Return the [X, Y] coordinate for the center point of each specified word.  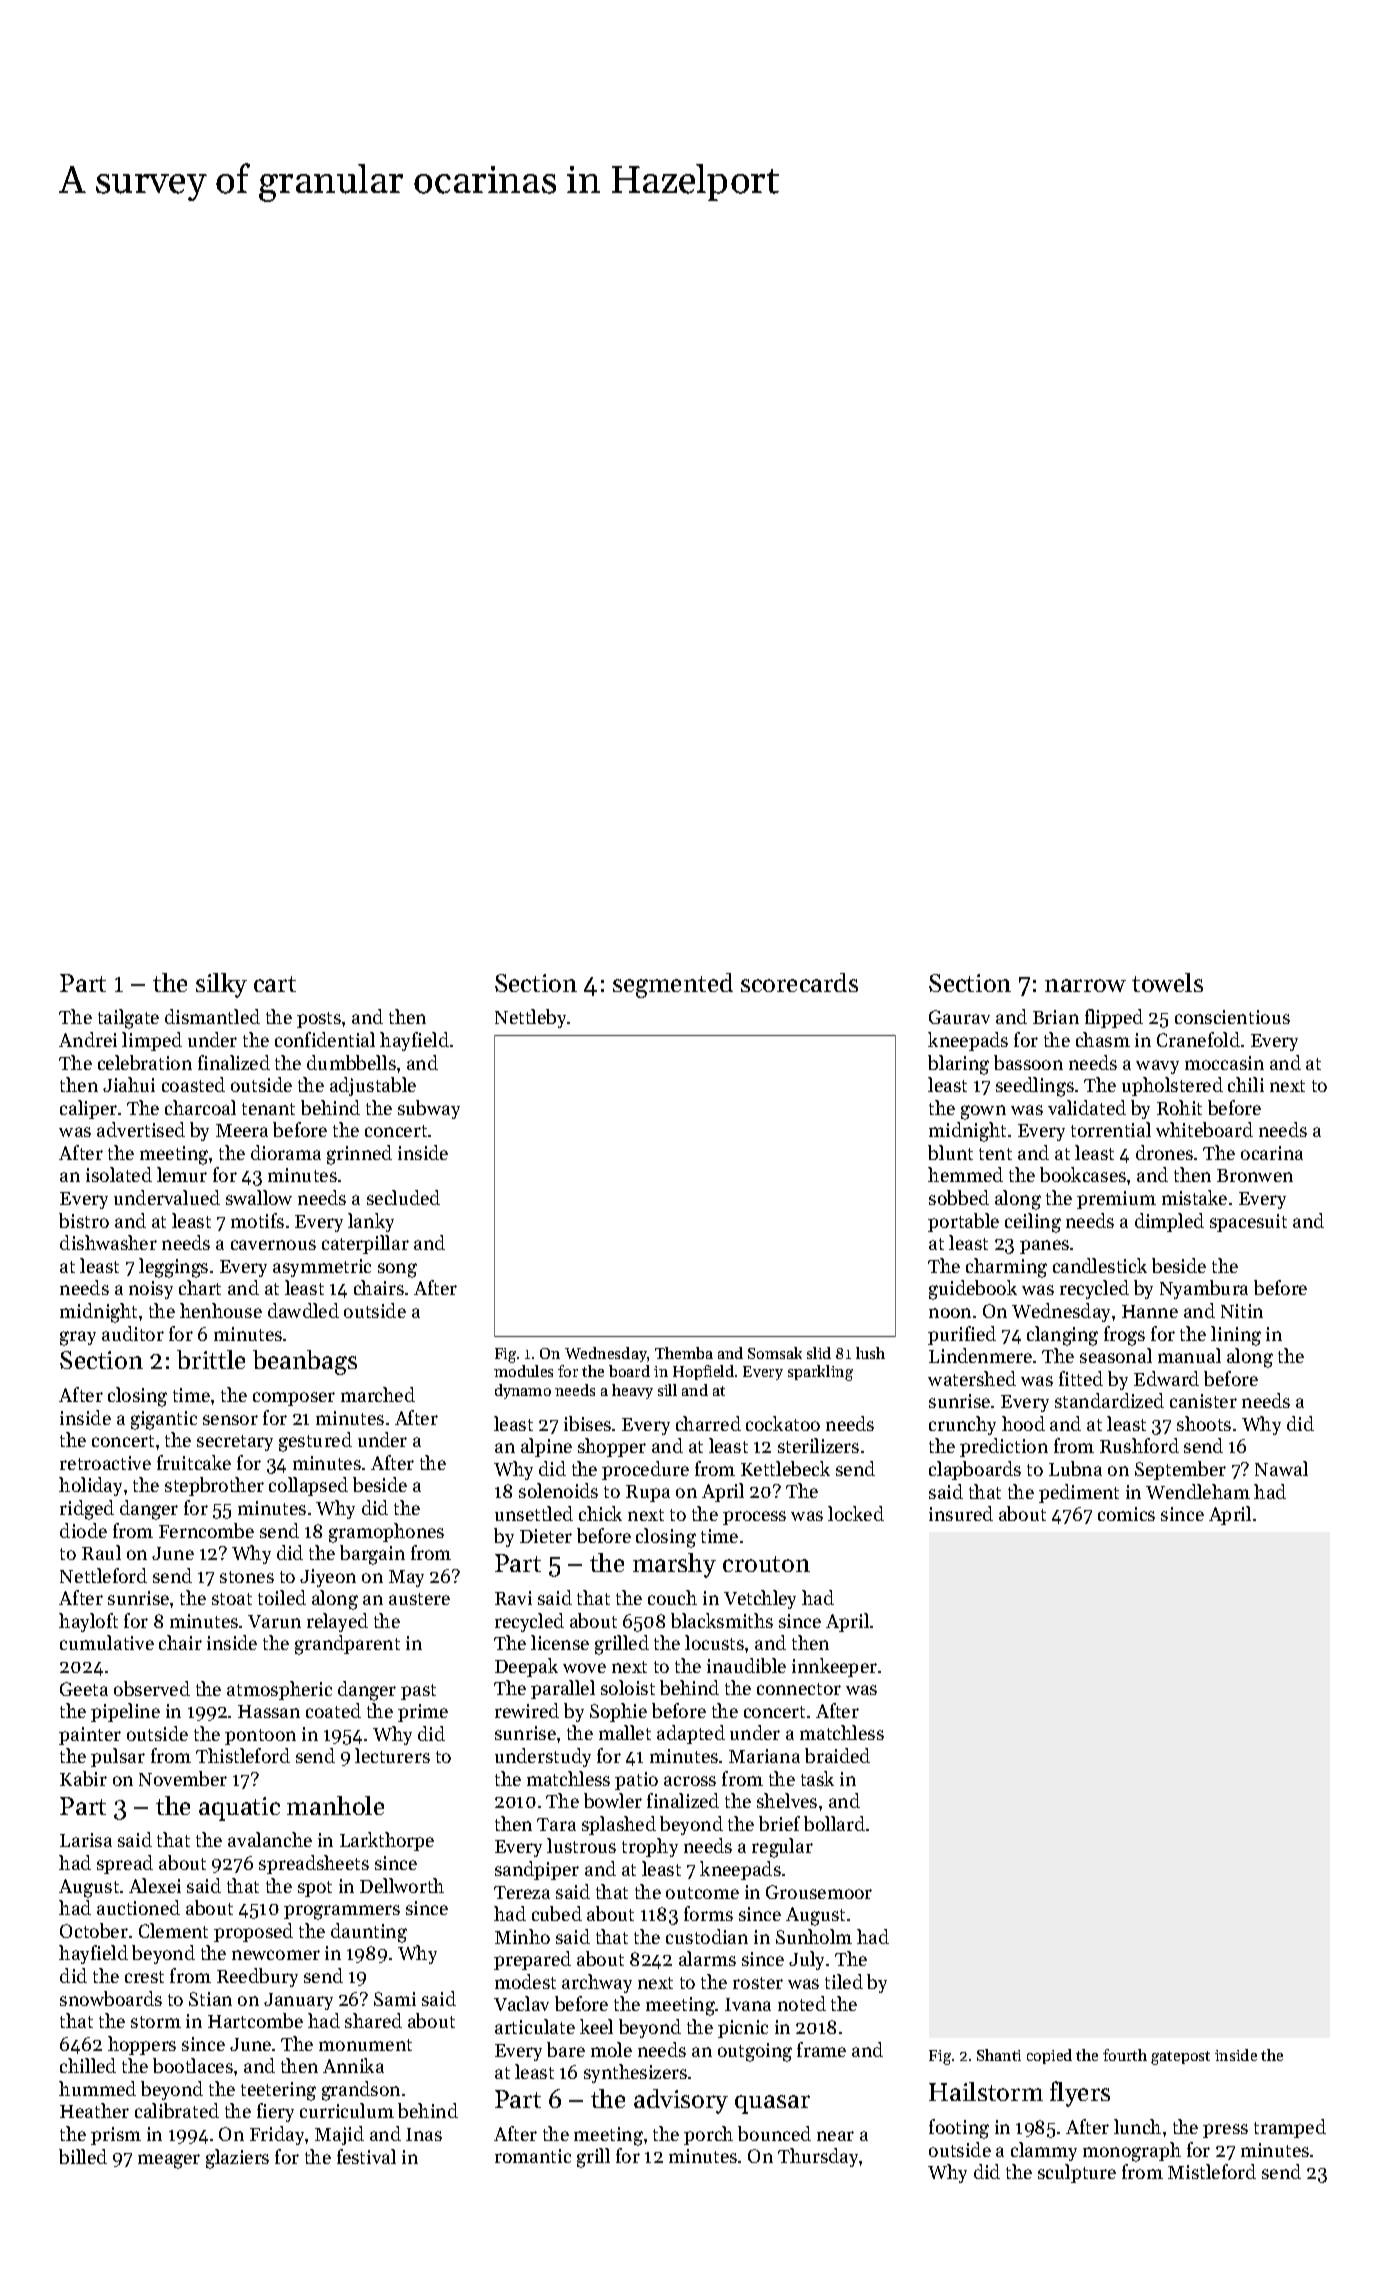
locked [856, 1513]
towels [1167, 982]
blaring [958, 1065]
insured [961, 1513]
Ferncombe [206, 1530]
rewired [527, 1710]
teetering [278, 2091]
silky [221, 985]
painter [90, 1736]
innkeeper [834, 1667]
